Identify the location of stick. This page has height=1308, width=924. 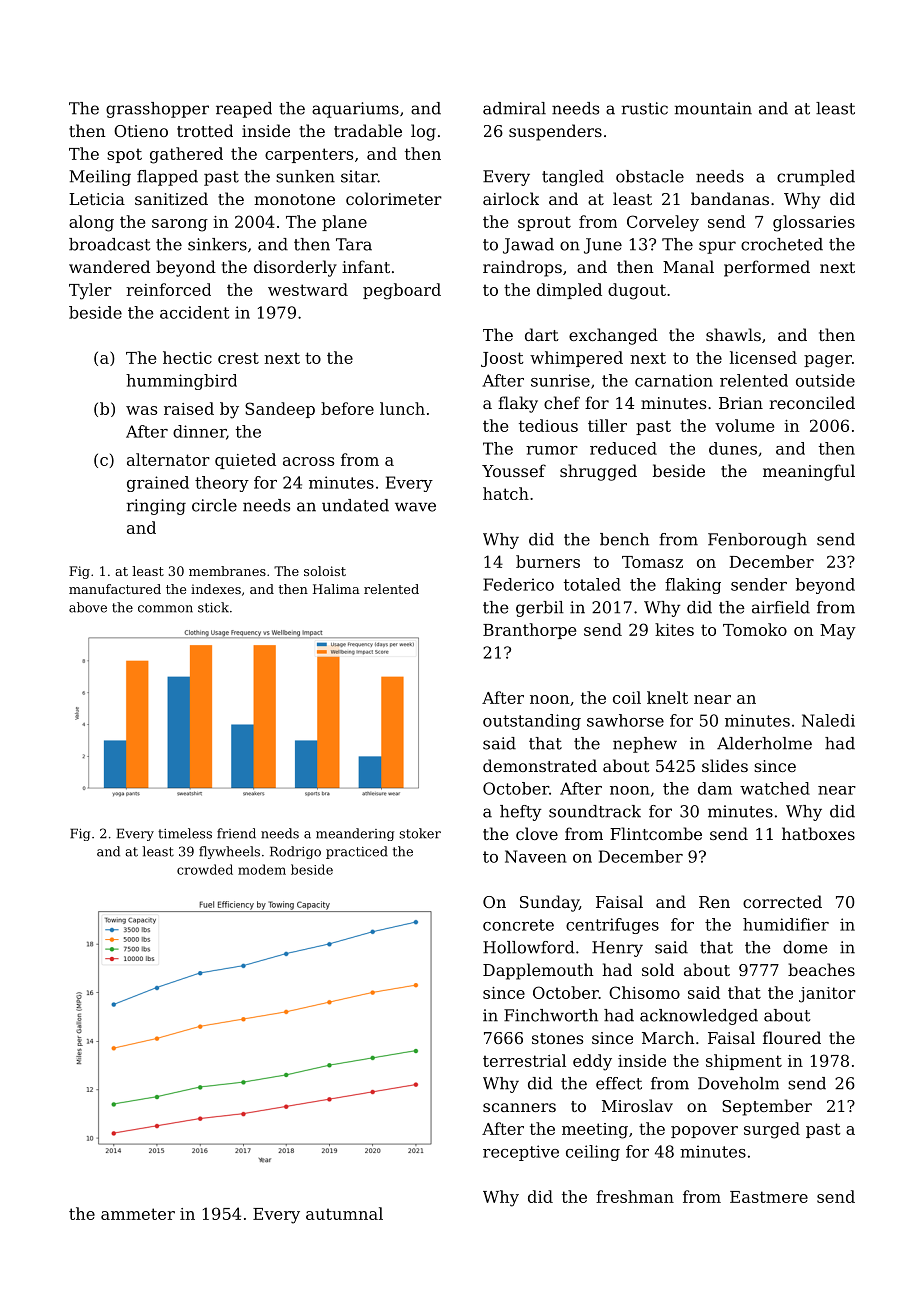
(213, 607).
